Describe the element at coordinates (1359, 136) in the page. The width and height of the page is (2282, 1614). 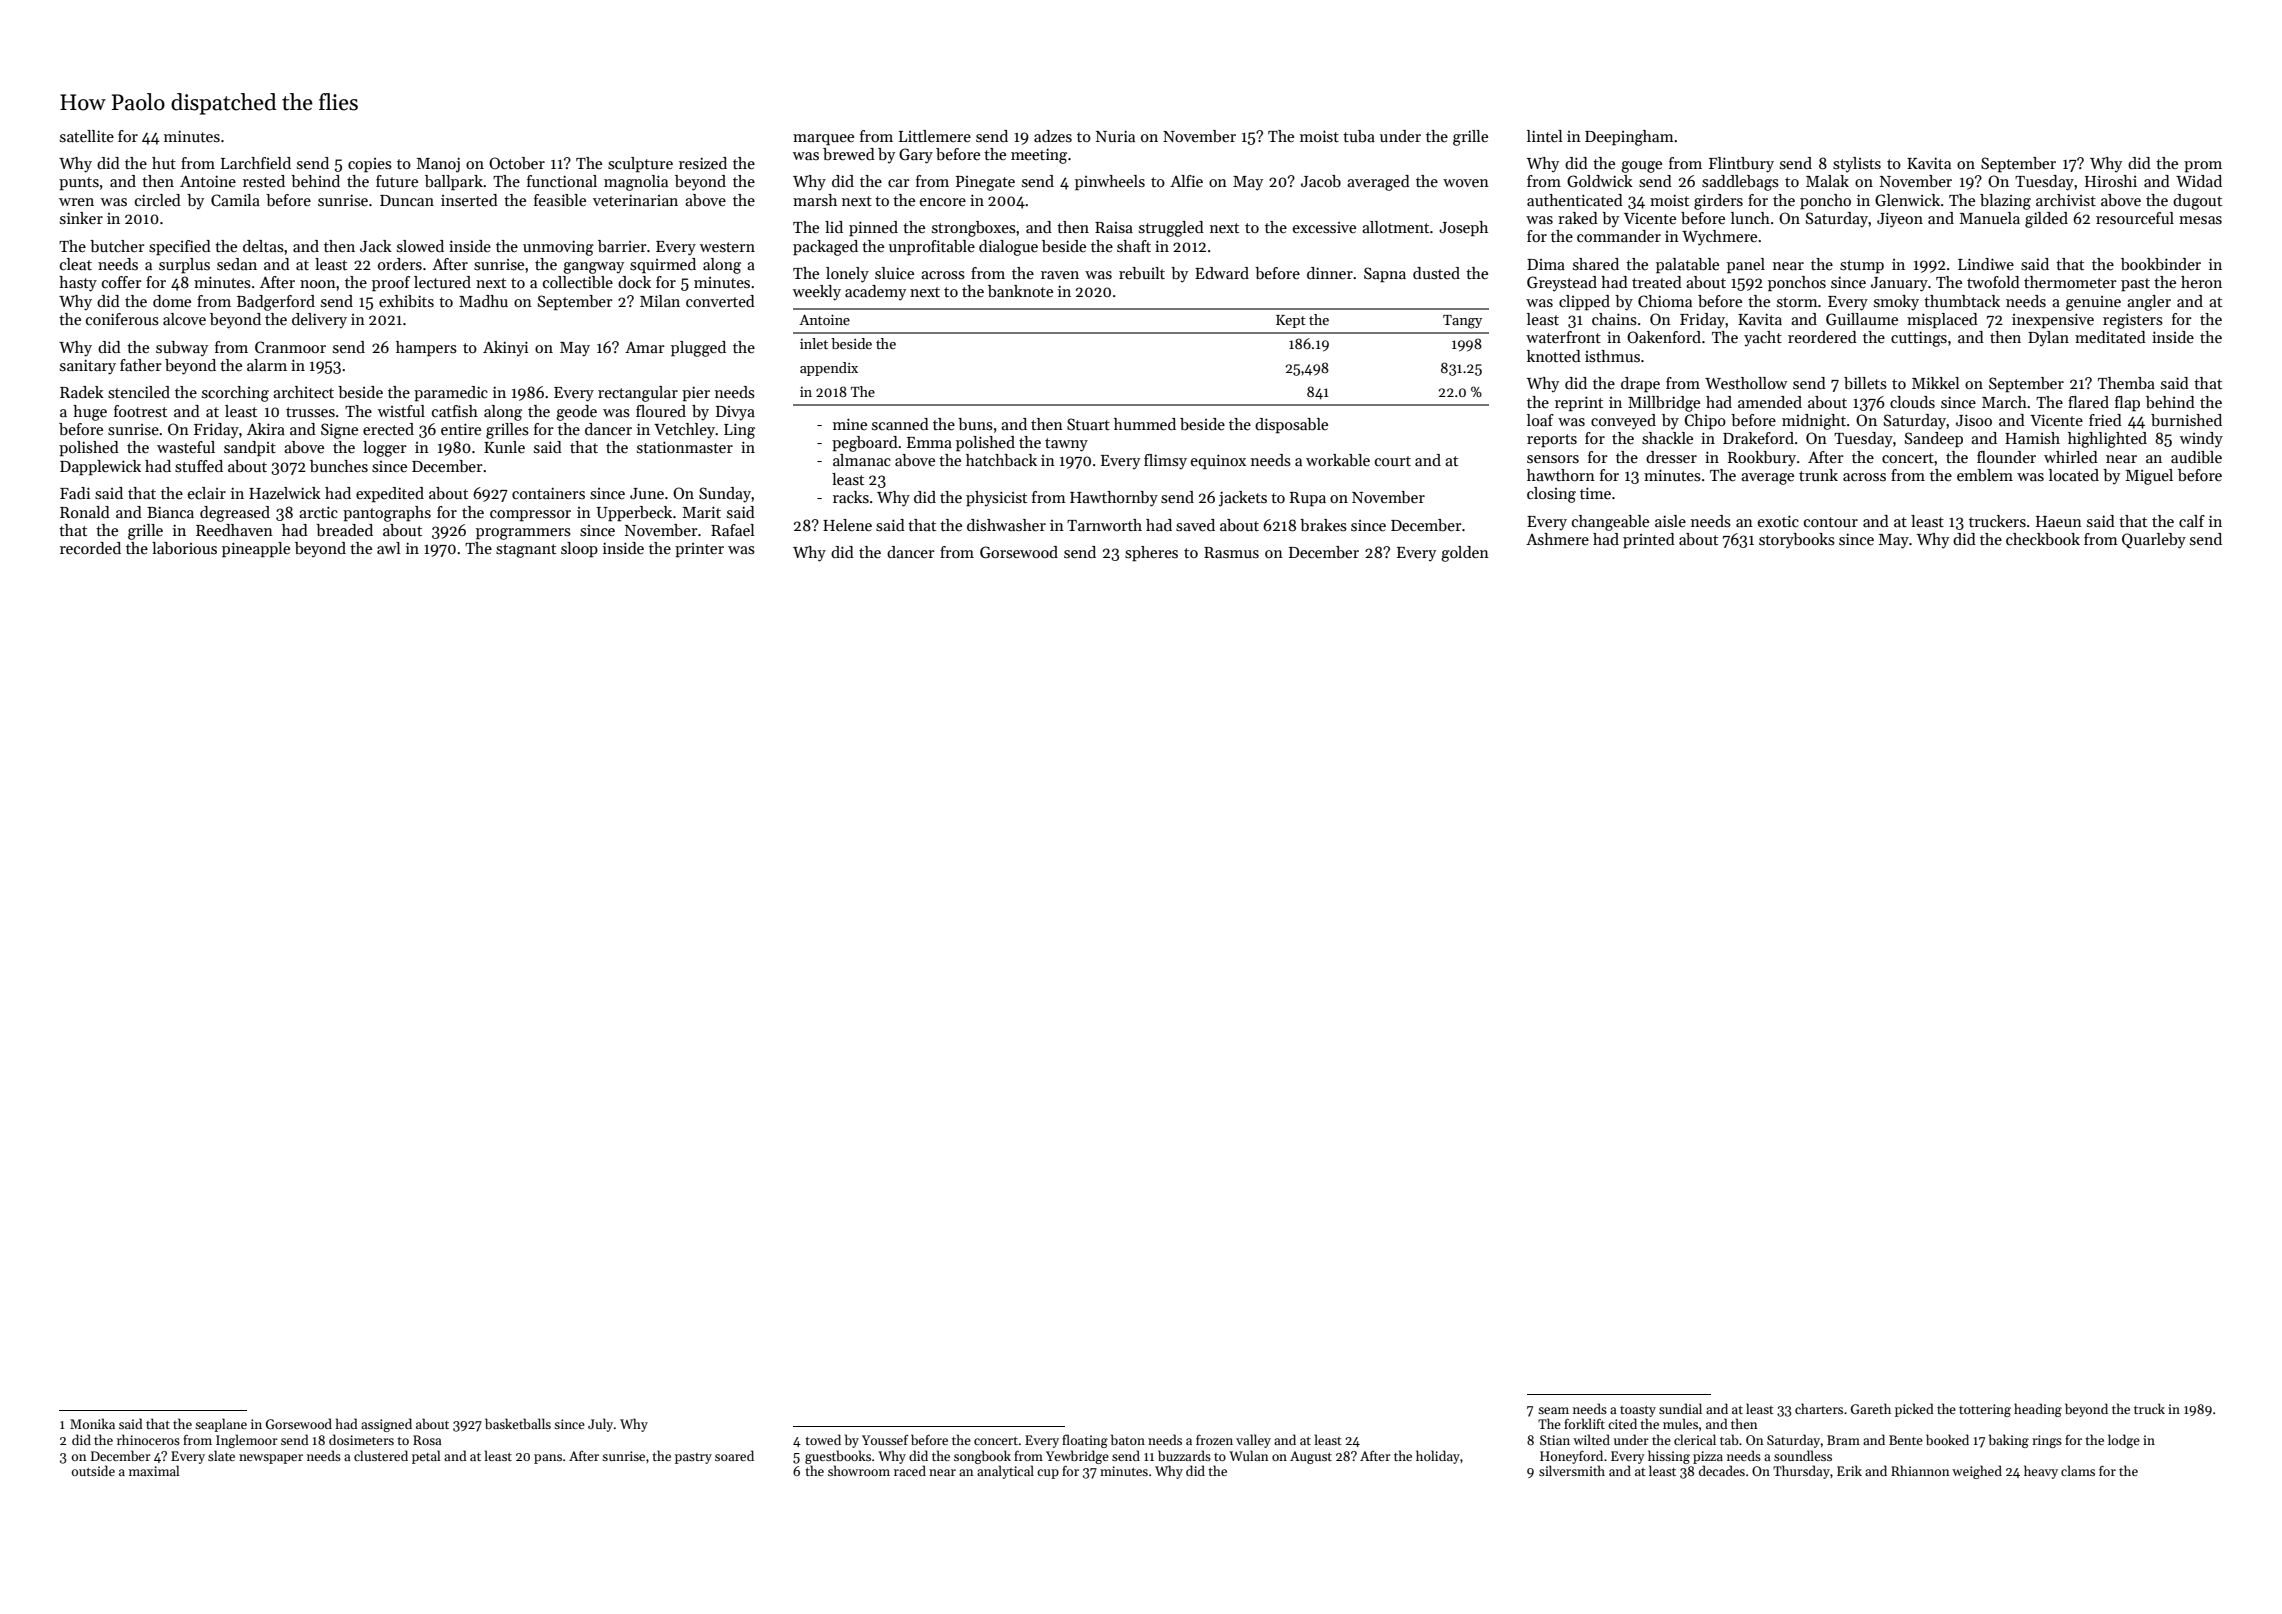
I see `tuba` at that location.
